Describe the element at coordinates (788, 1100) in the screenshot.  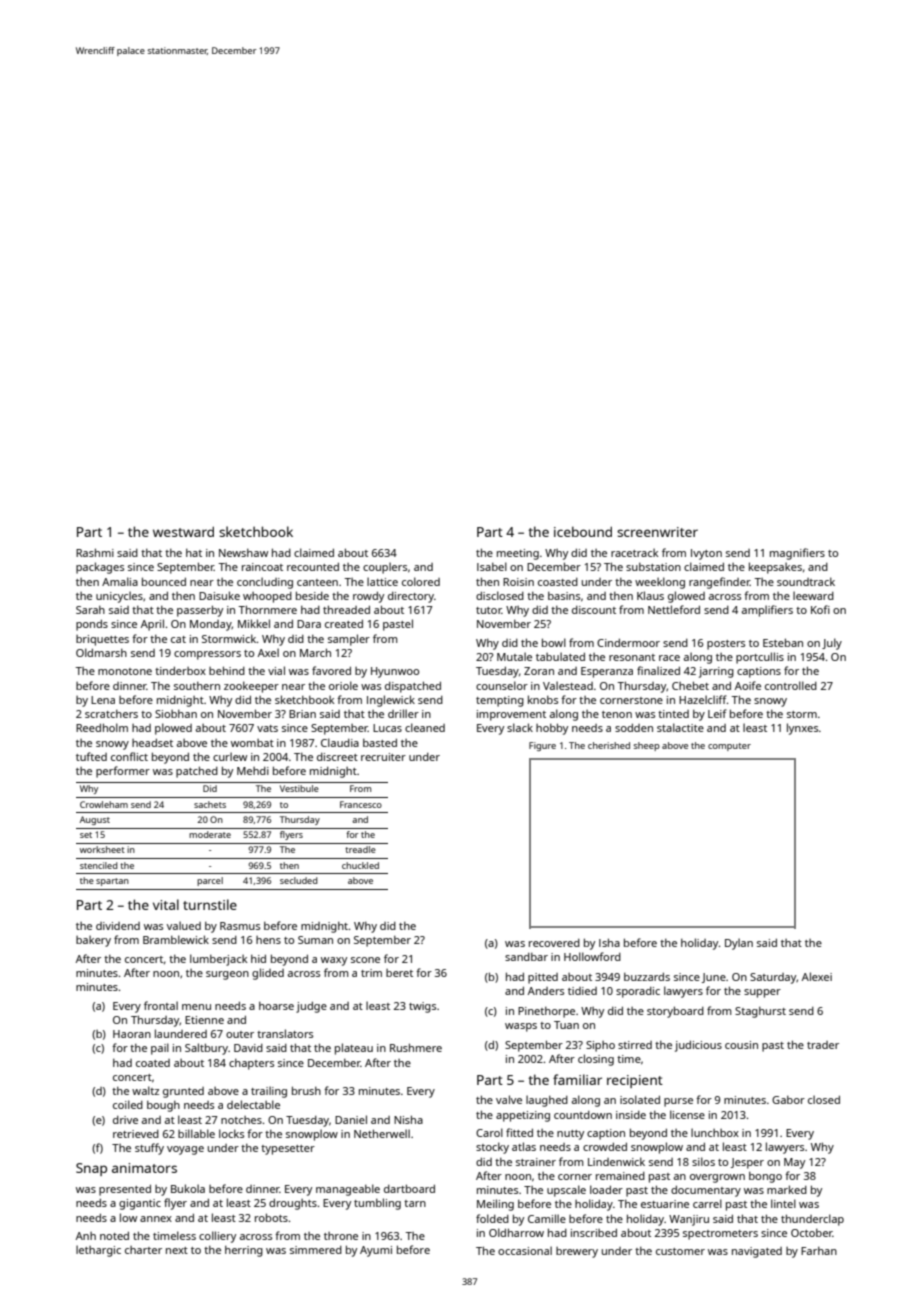
I see `Gabor` at that location.
